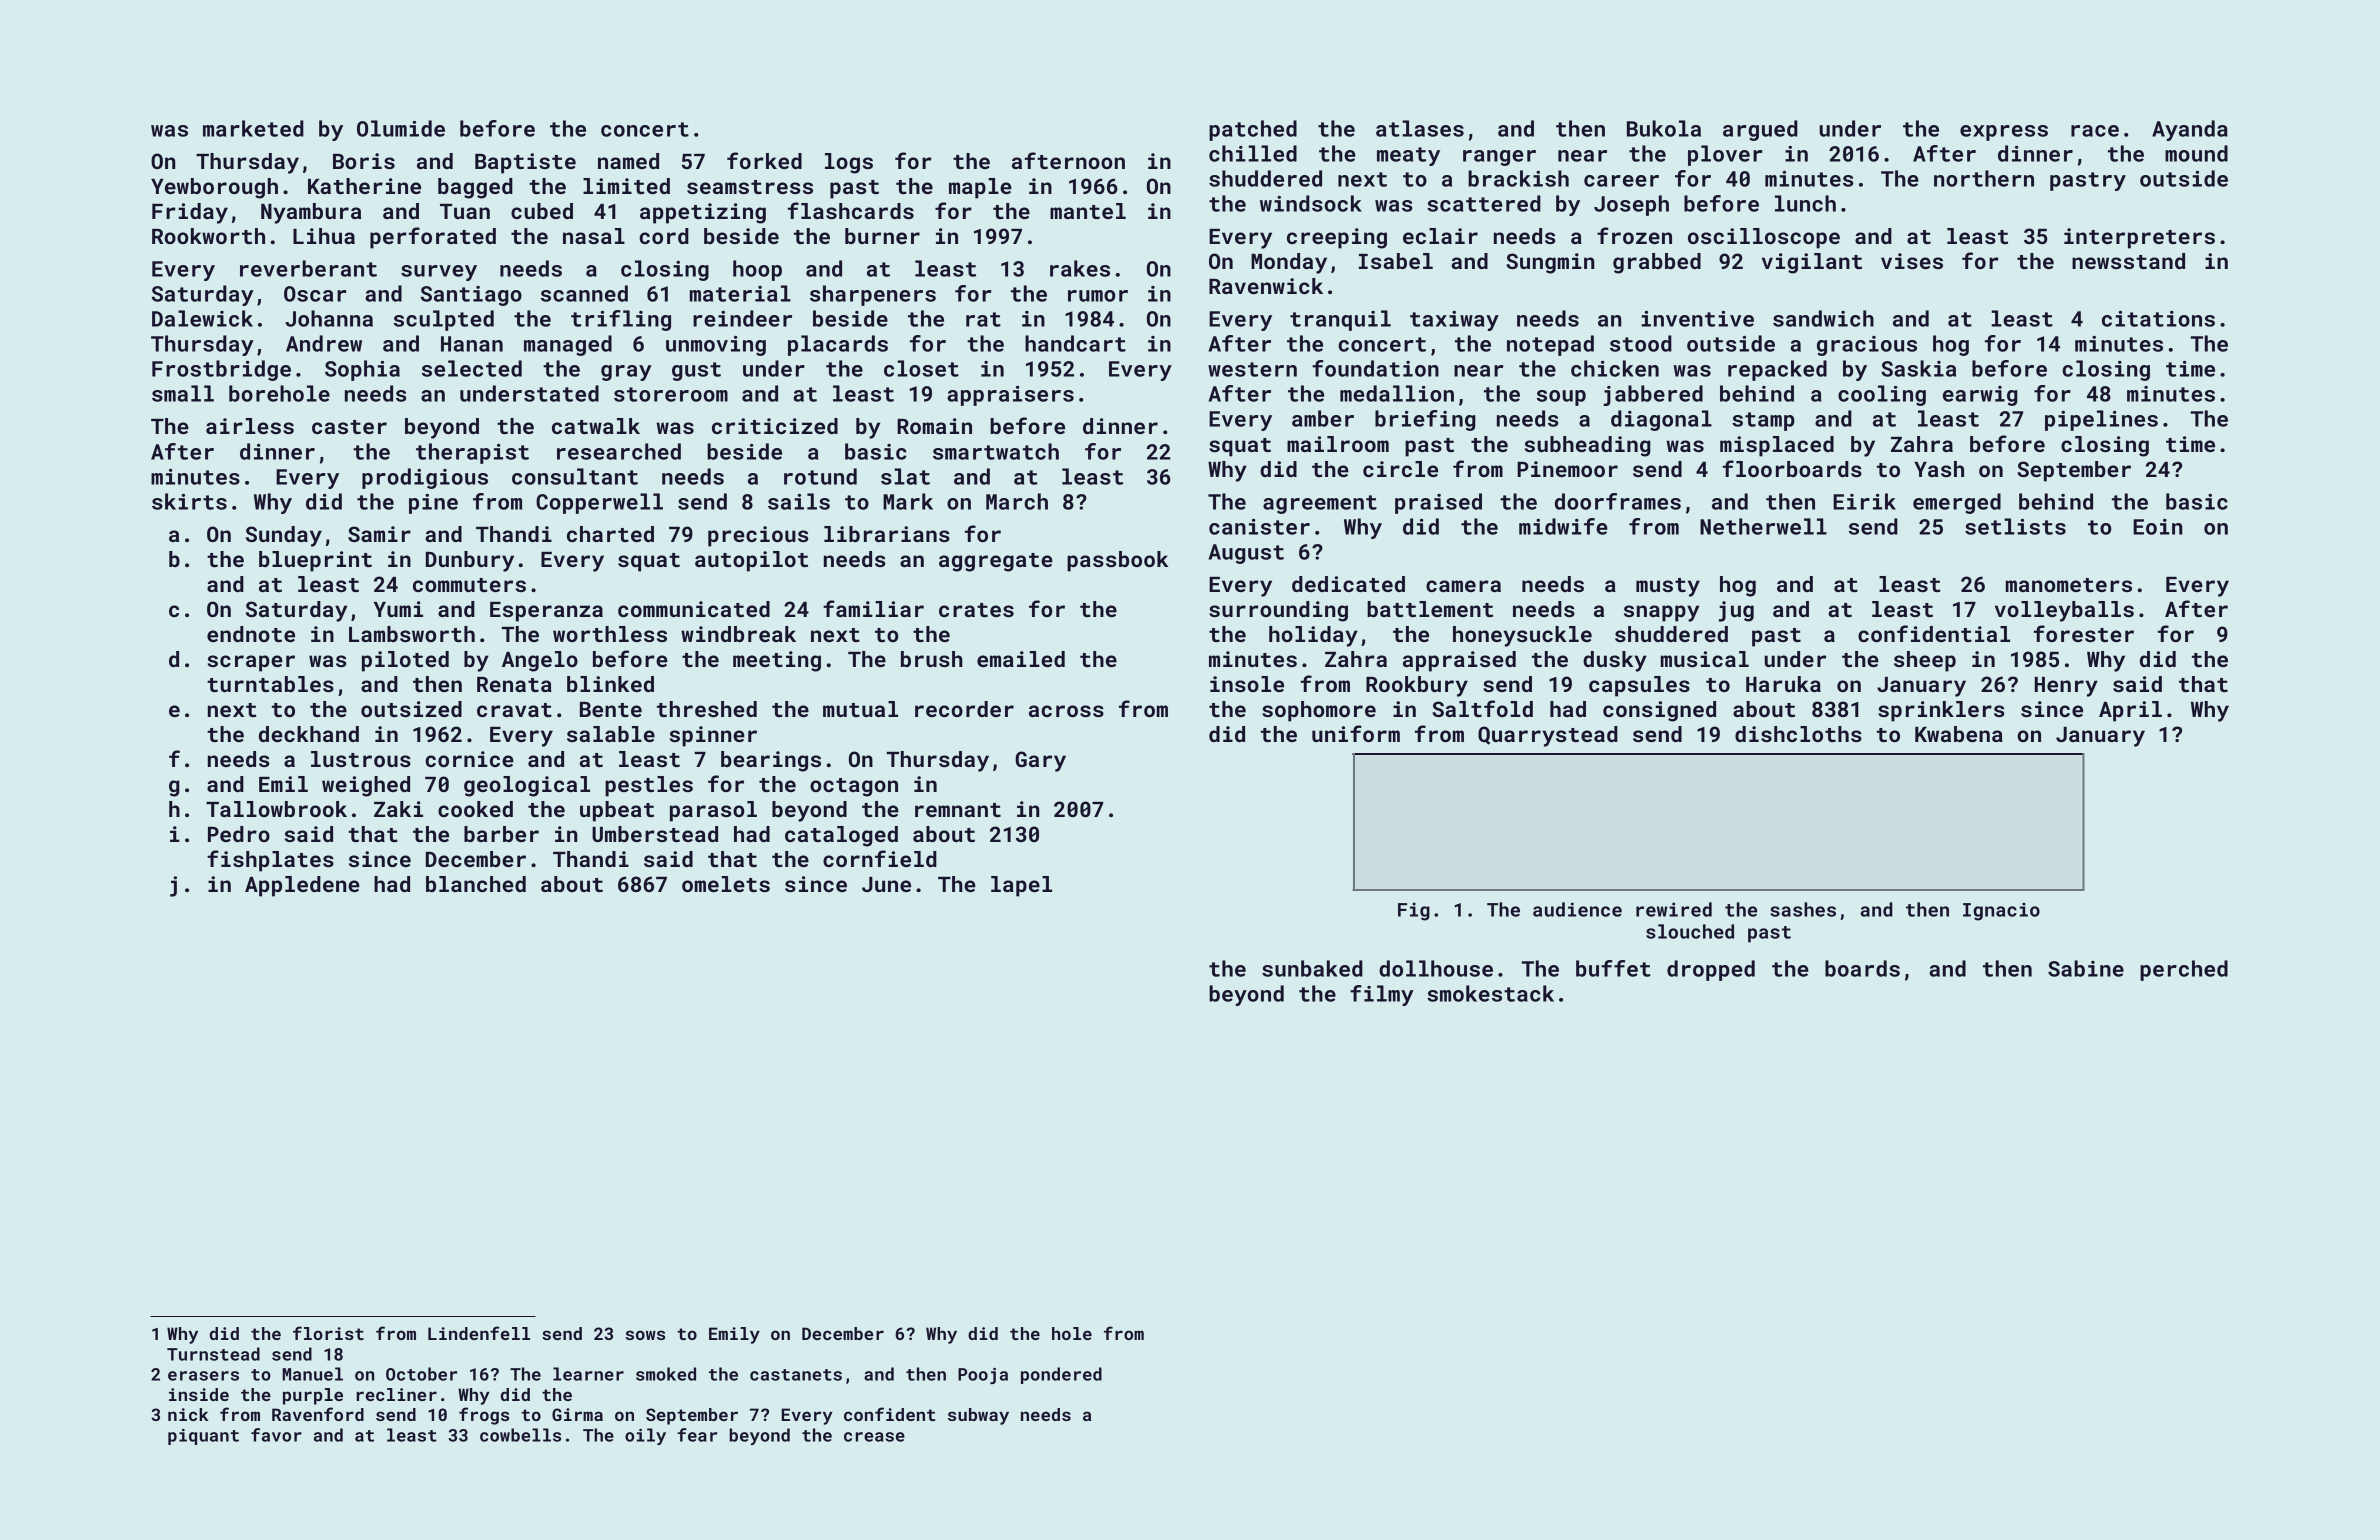 The image size is (2380, 1540). Describe the element at coordinates (1259, 527) in the screenshot. I see `canister` at that location.
